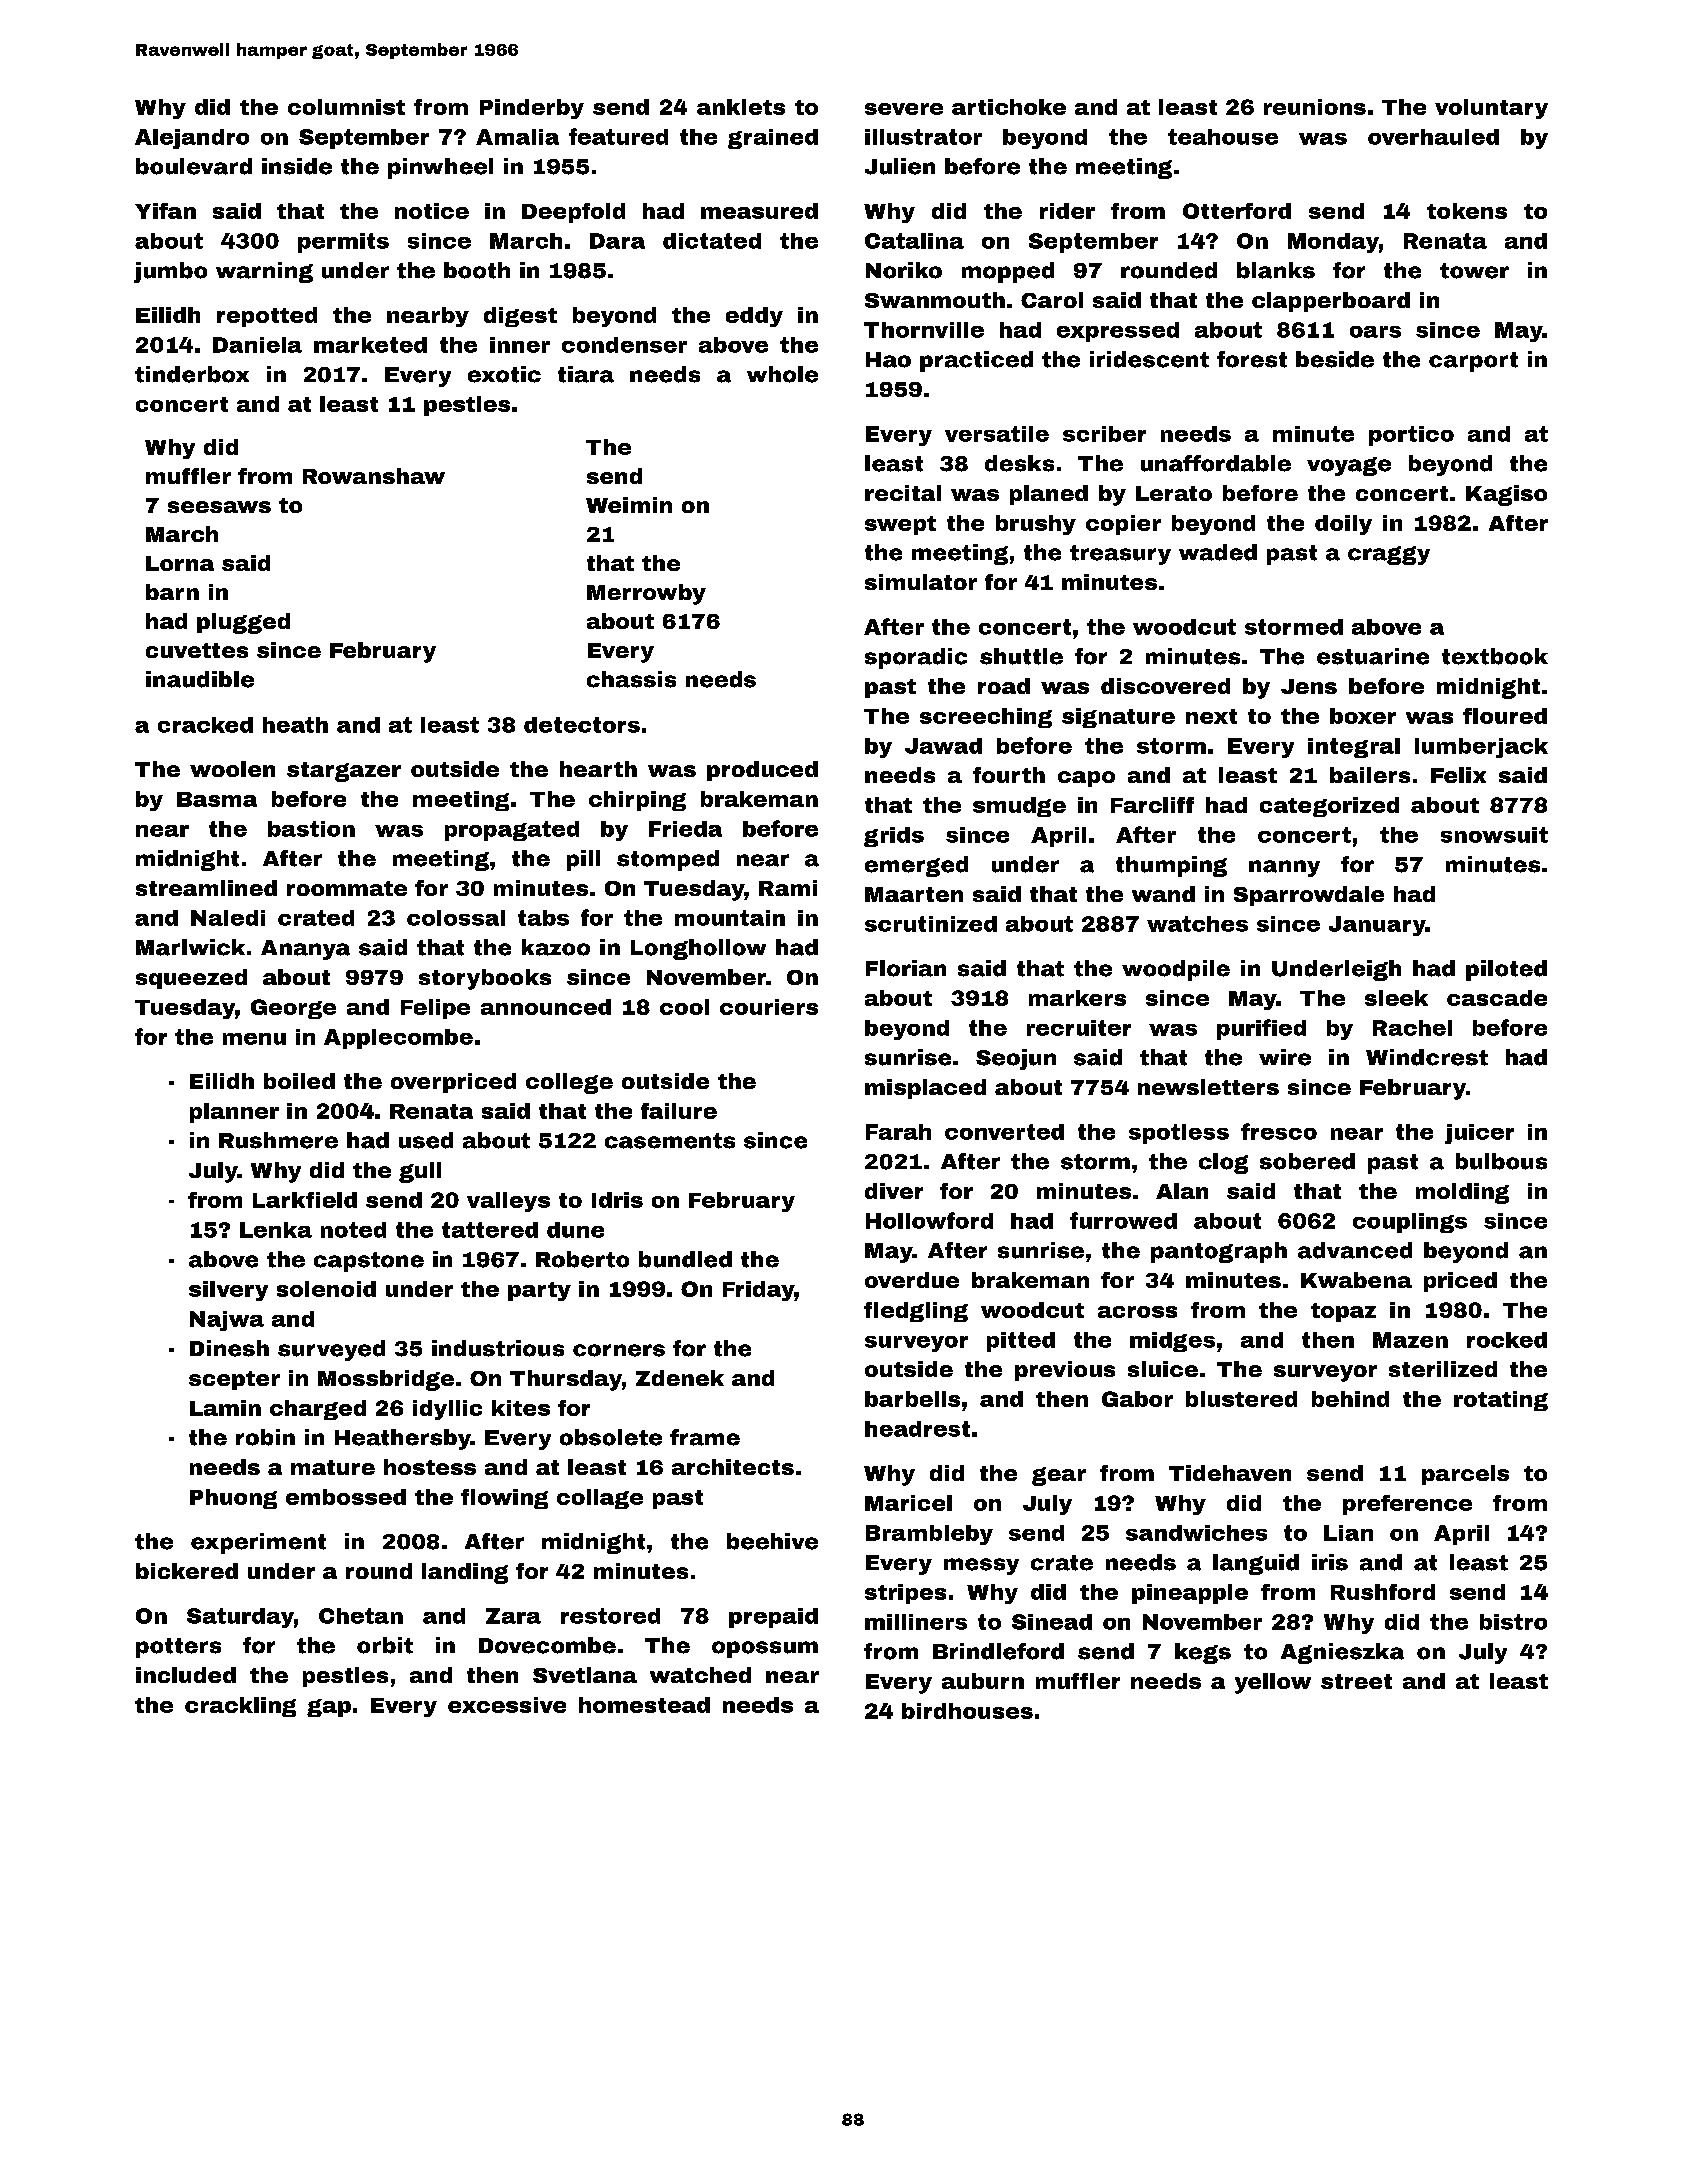 This image has height=2178, width=1683. I want to click on artichoke, so click(1009, 107).
